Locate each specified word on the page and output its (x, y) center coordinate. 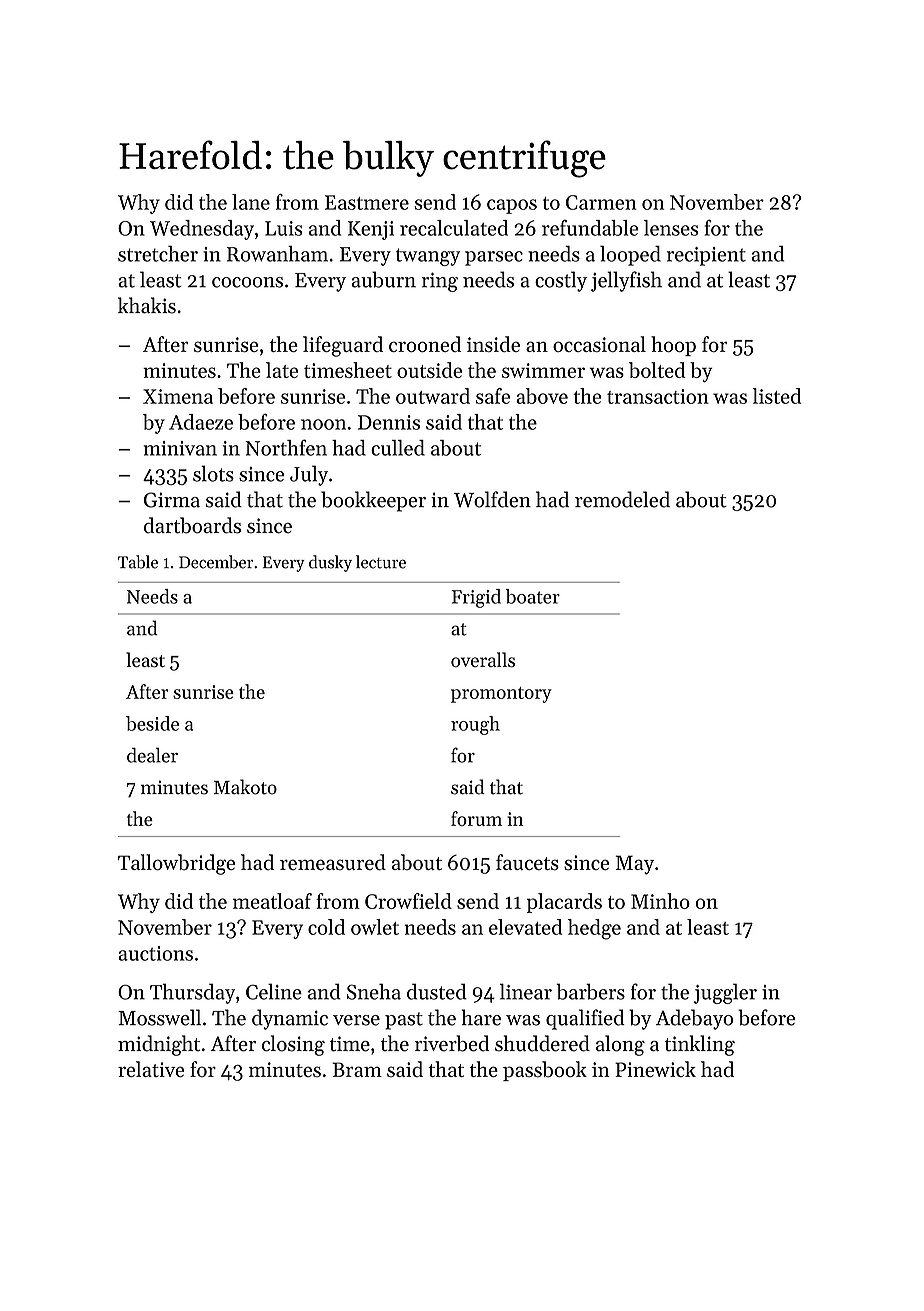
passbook (545, 1071)
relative (151, 1069)
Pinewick (655, 1069)
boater (533, 596)
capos (512, 206)
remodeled (622, 499)
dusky (330, 563)
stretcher (158, 254)
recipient (706, 256)
